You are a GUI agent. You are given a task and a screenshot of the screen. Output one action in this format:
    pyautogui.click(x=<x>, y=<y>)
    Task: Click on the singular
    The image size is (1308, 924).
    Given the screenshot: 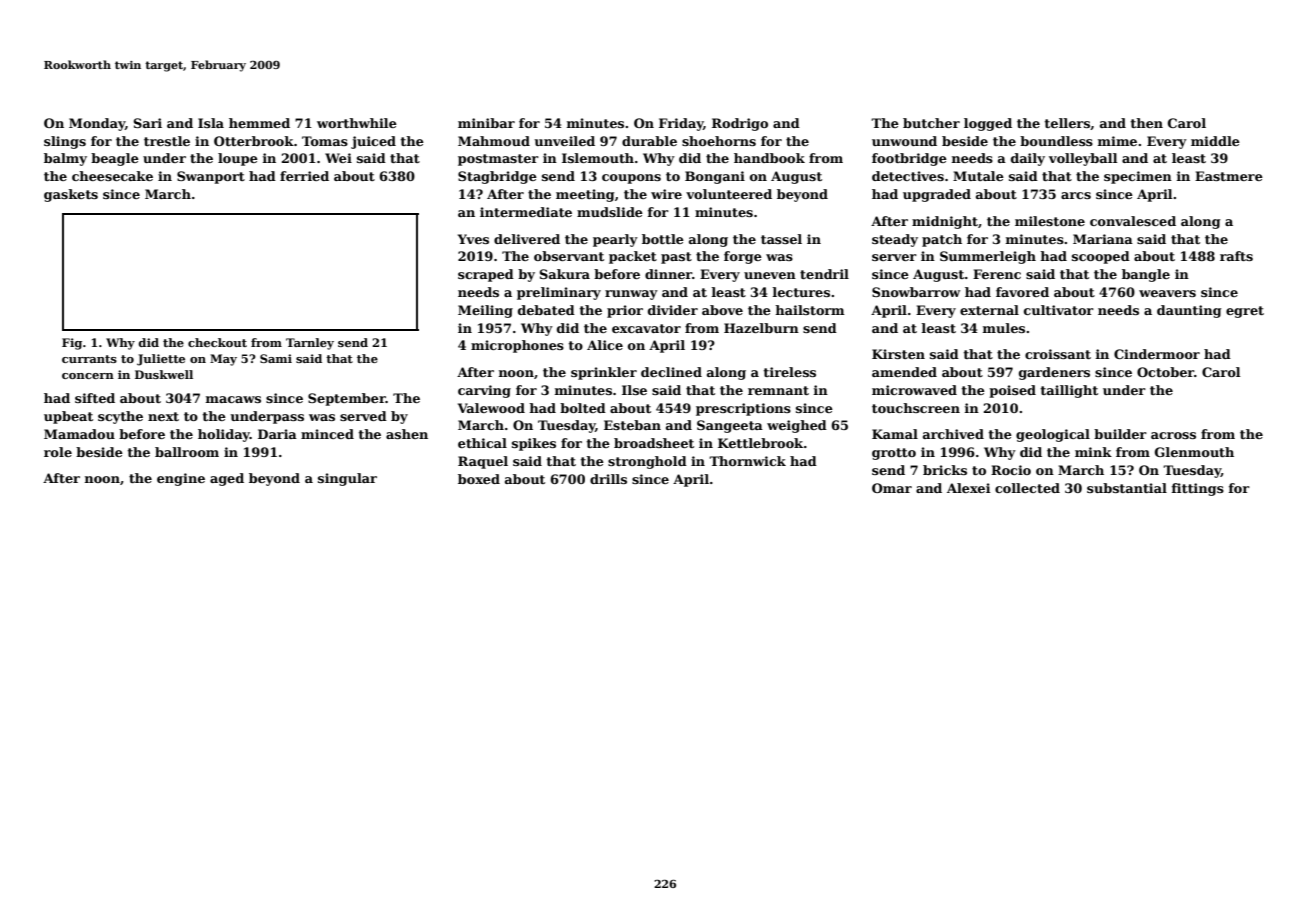 What is the action you would take?
    pyautogui.click(x=347, y=479)
